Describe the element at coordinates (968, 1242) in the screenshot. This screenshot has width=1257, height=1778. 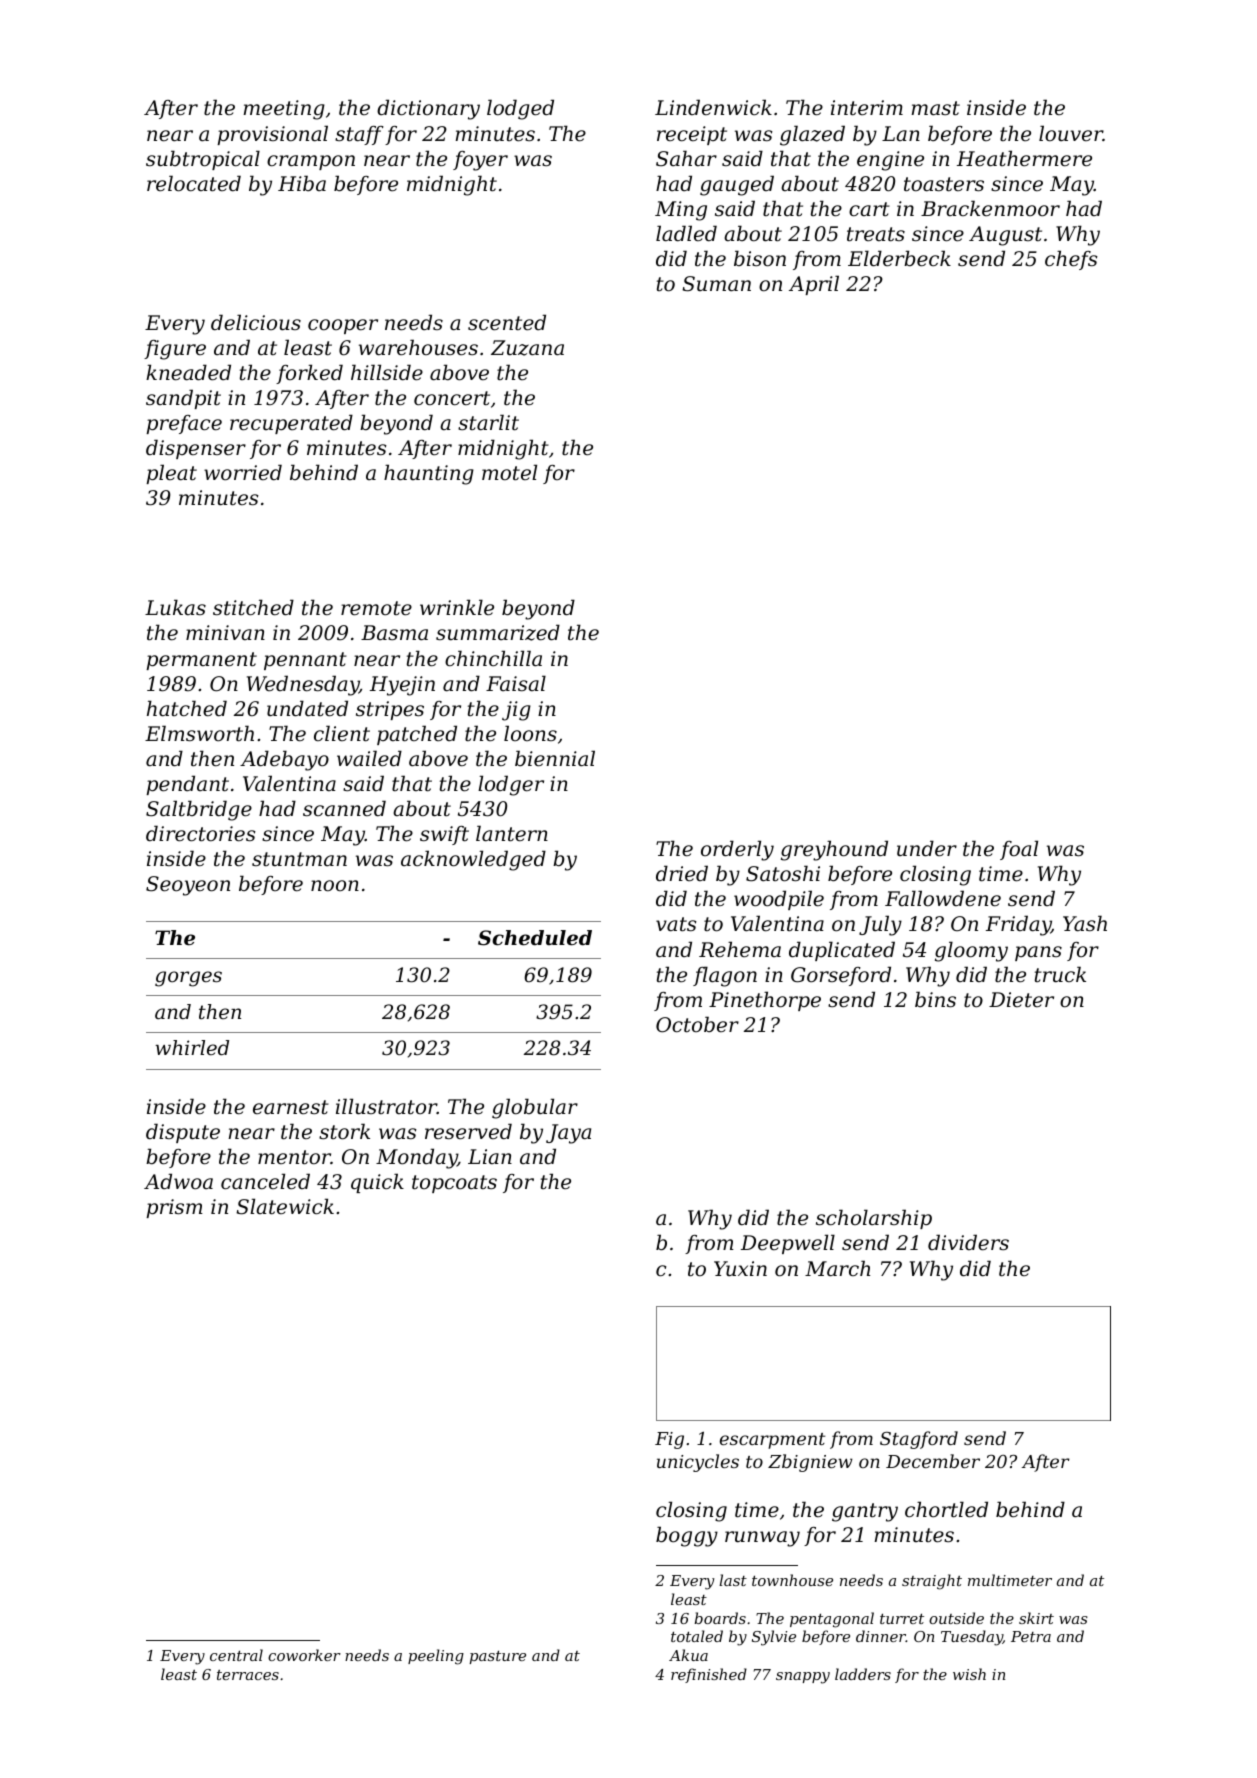
I see `dividers` at that location.
